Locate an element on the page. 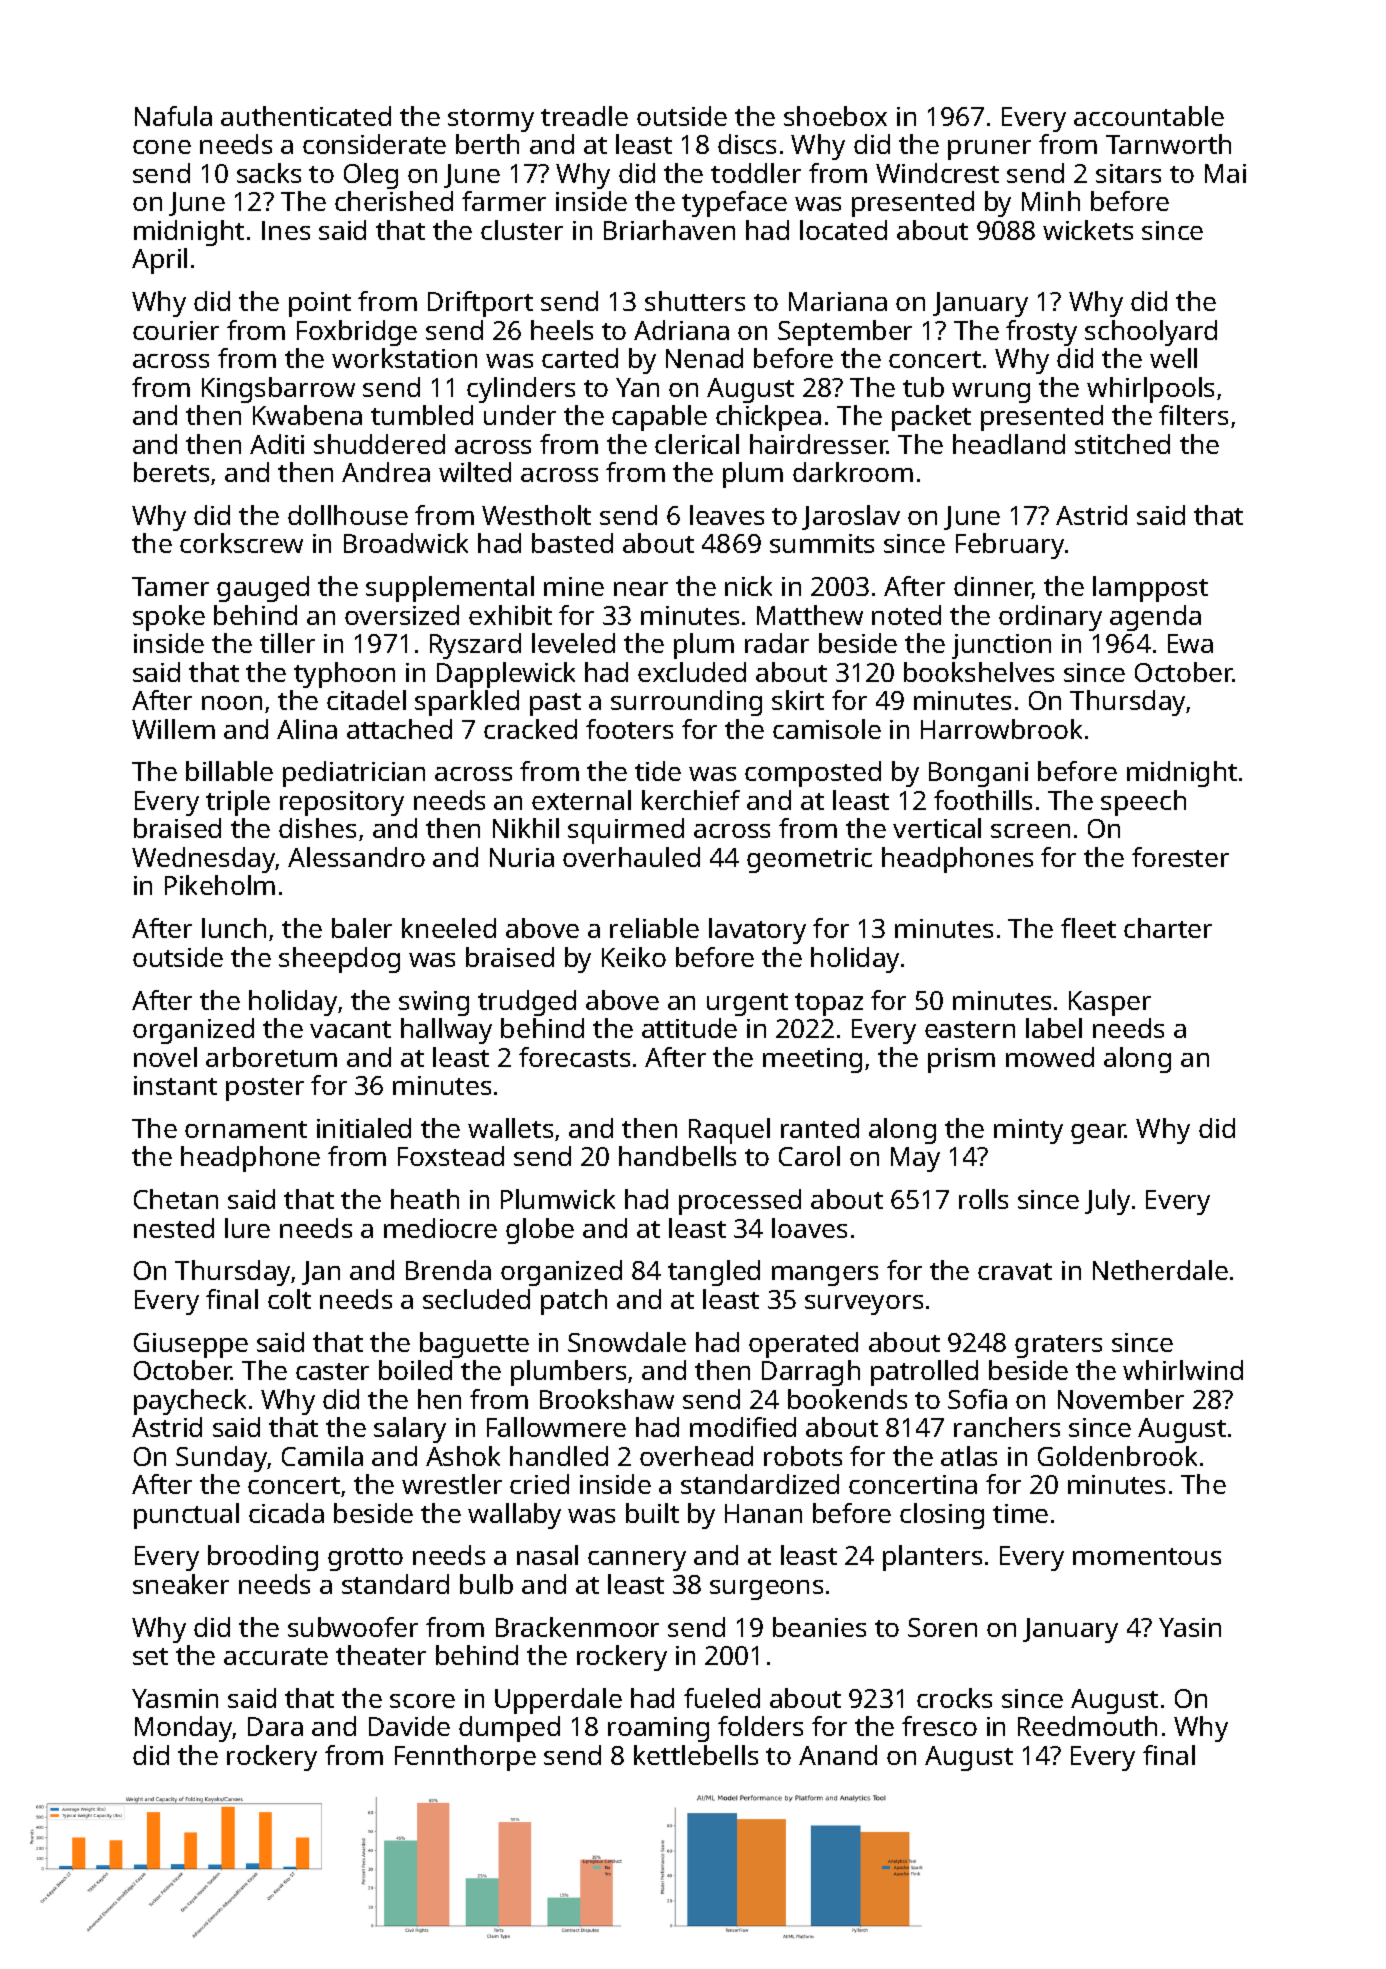 This page has height=1969, width=1386. schoolyard is located at coordinates (1151, 333).
